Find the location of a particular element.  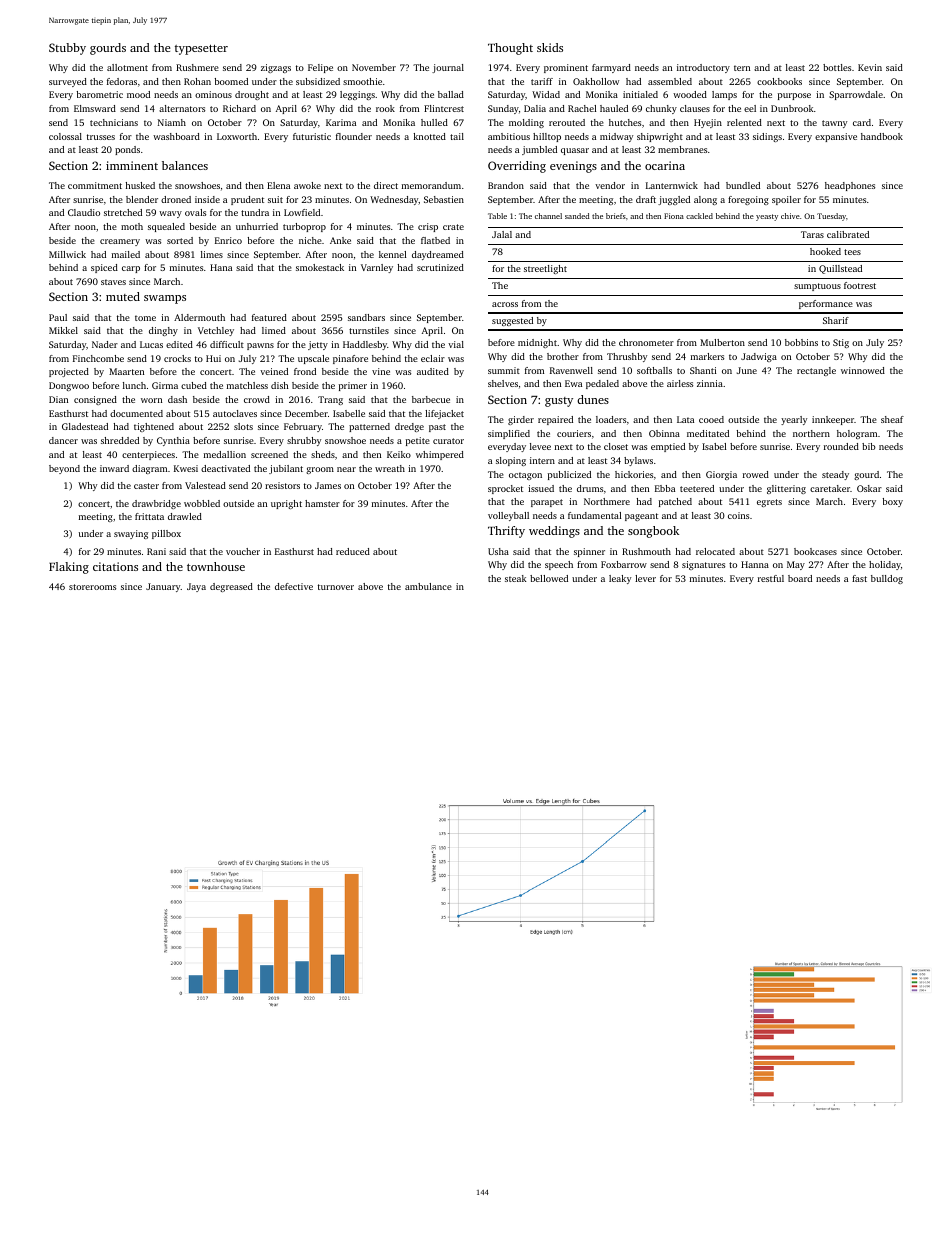

sprocket is located at coordinates (505, 489).
